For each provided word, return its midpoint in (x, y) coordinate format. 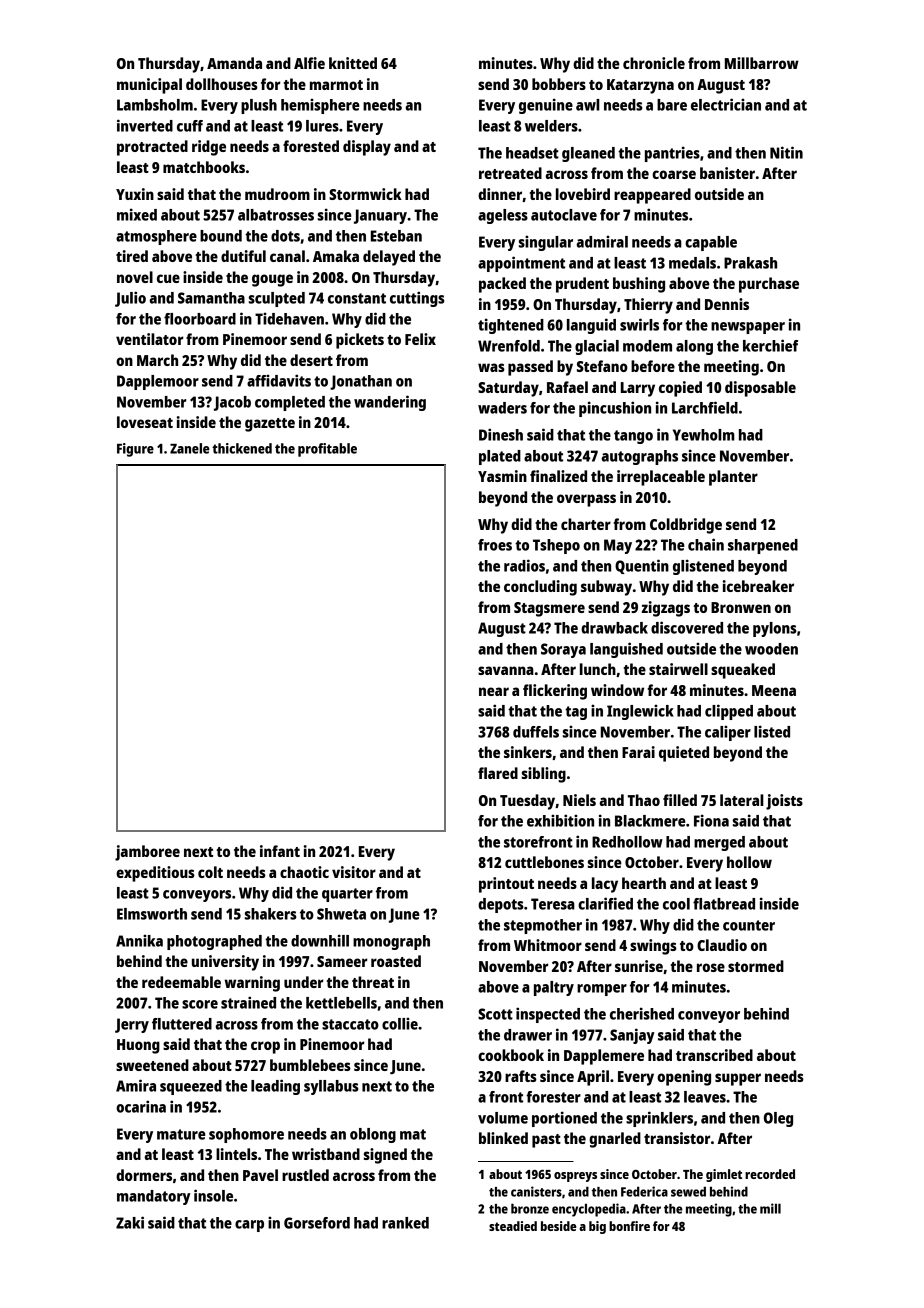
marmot (336, 85)
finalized (558, 476)
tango (633, 437)
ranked (405, 1223)
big (597, 1227)
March (157, 360)
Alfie (309, 63)
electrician (726, 104)
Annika (139, 940)
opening (684, 1078)
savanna (506, 670)
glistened (703, 567)
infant (280, 851)
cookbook (511, 1055)
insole (213, 1195)
